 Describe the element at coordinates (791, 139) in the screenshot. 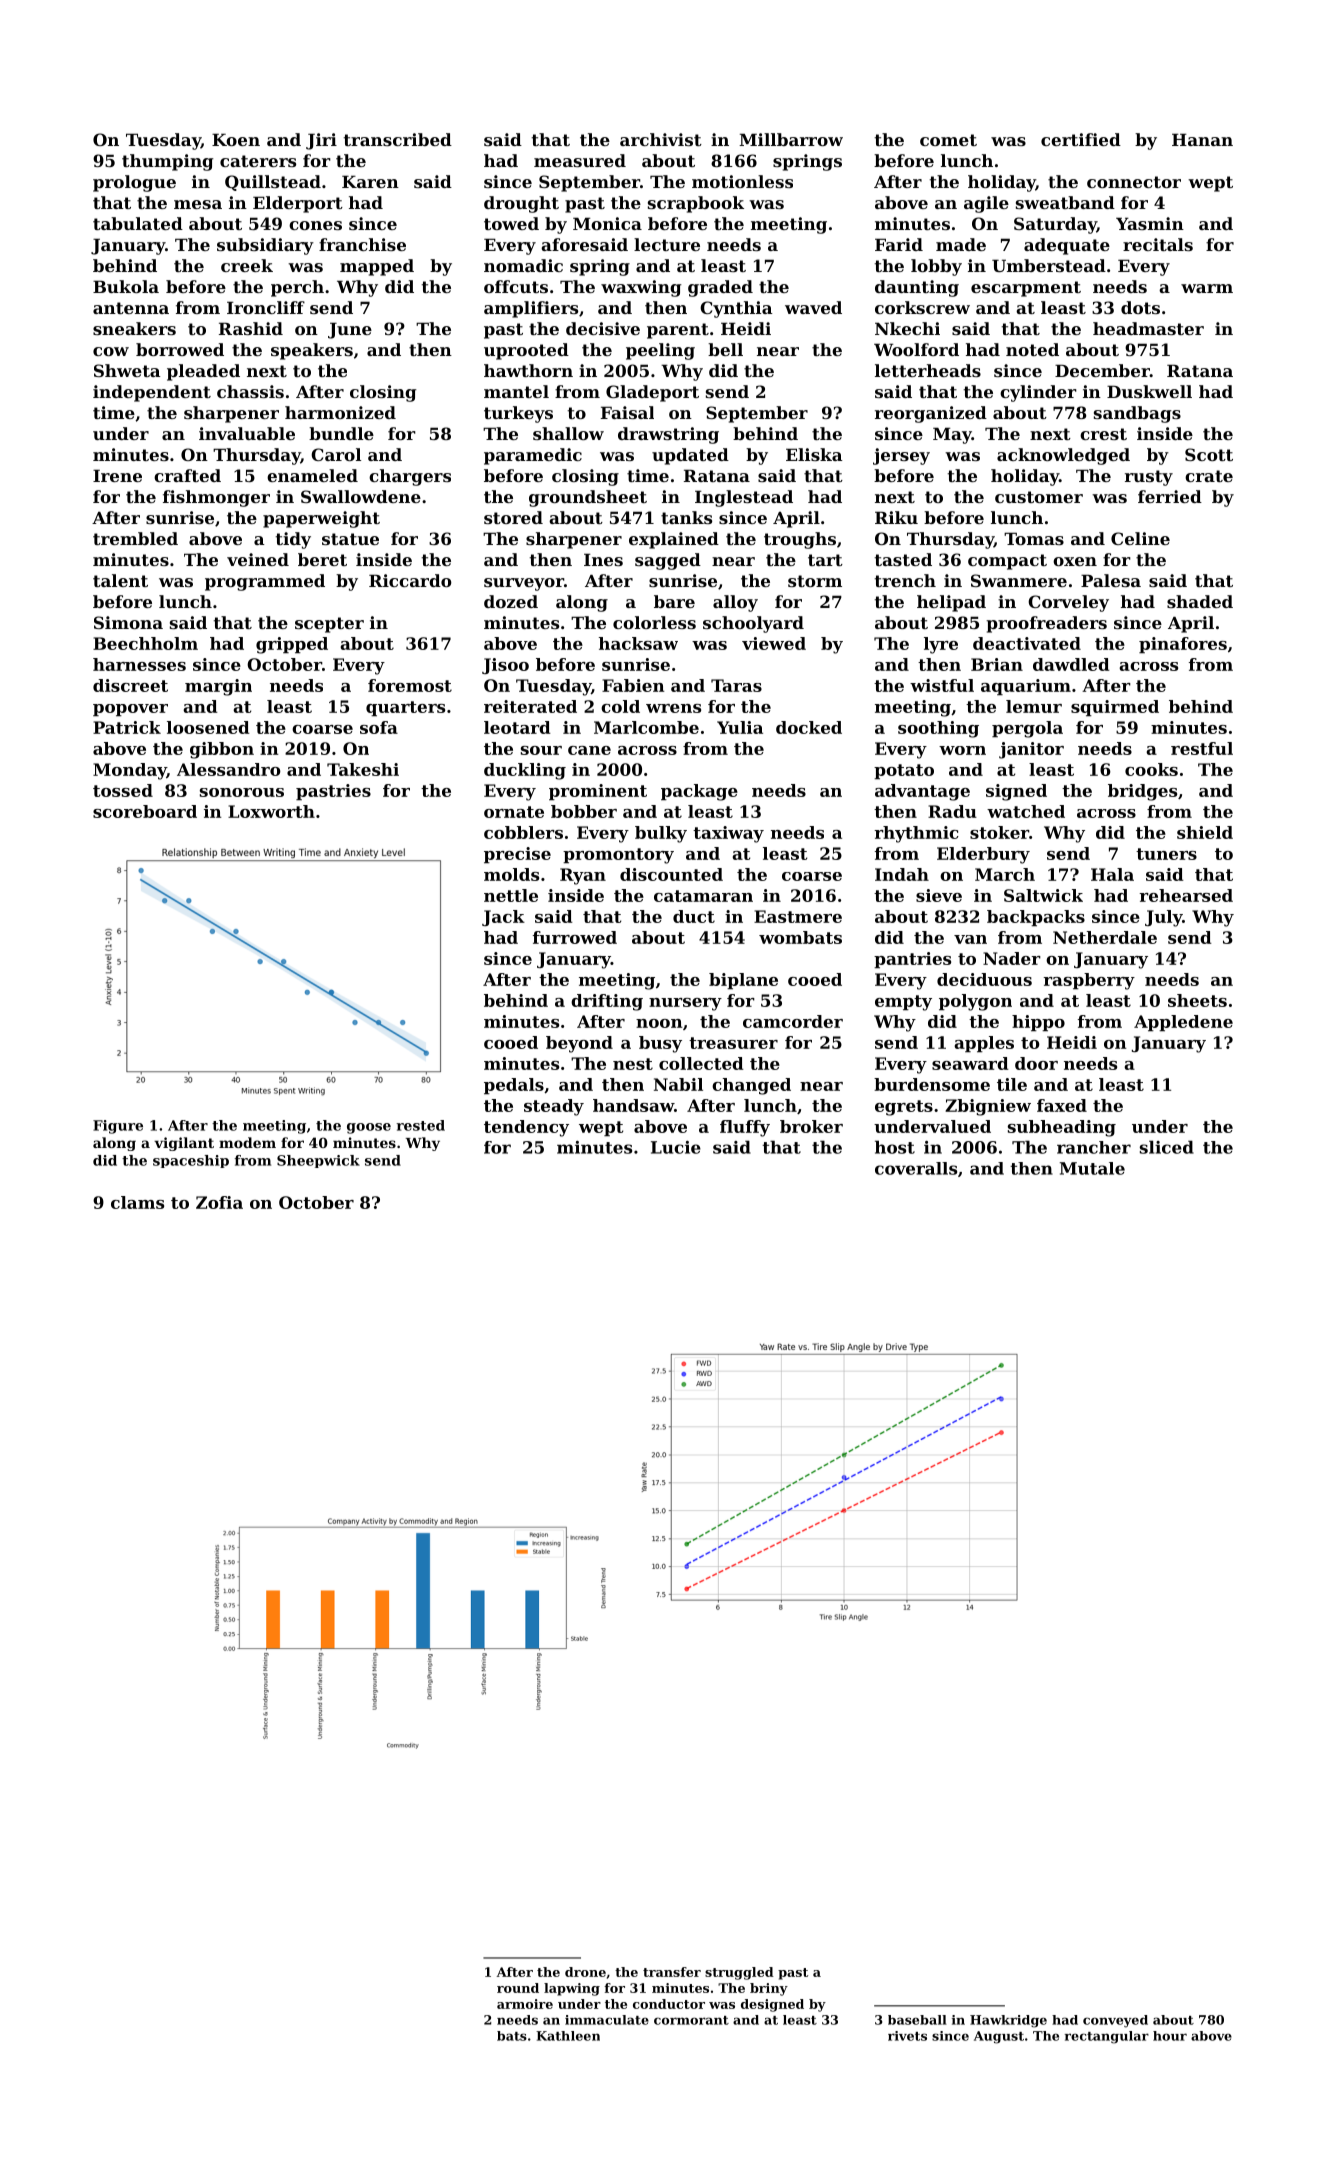

I see `Millbarrow` at that location.
